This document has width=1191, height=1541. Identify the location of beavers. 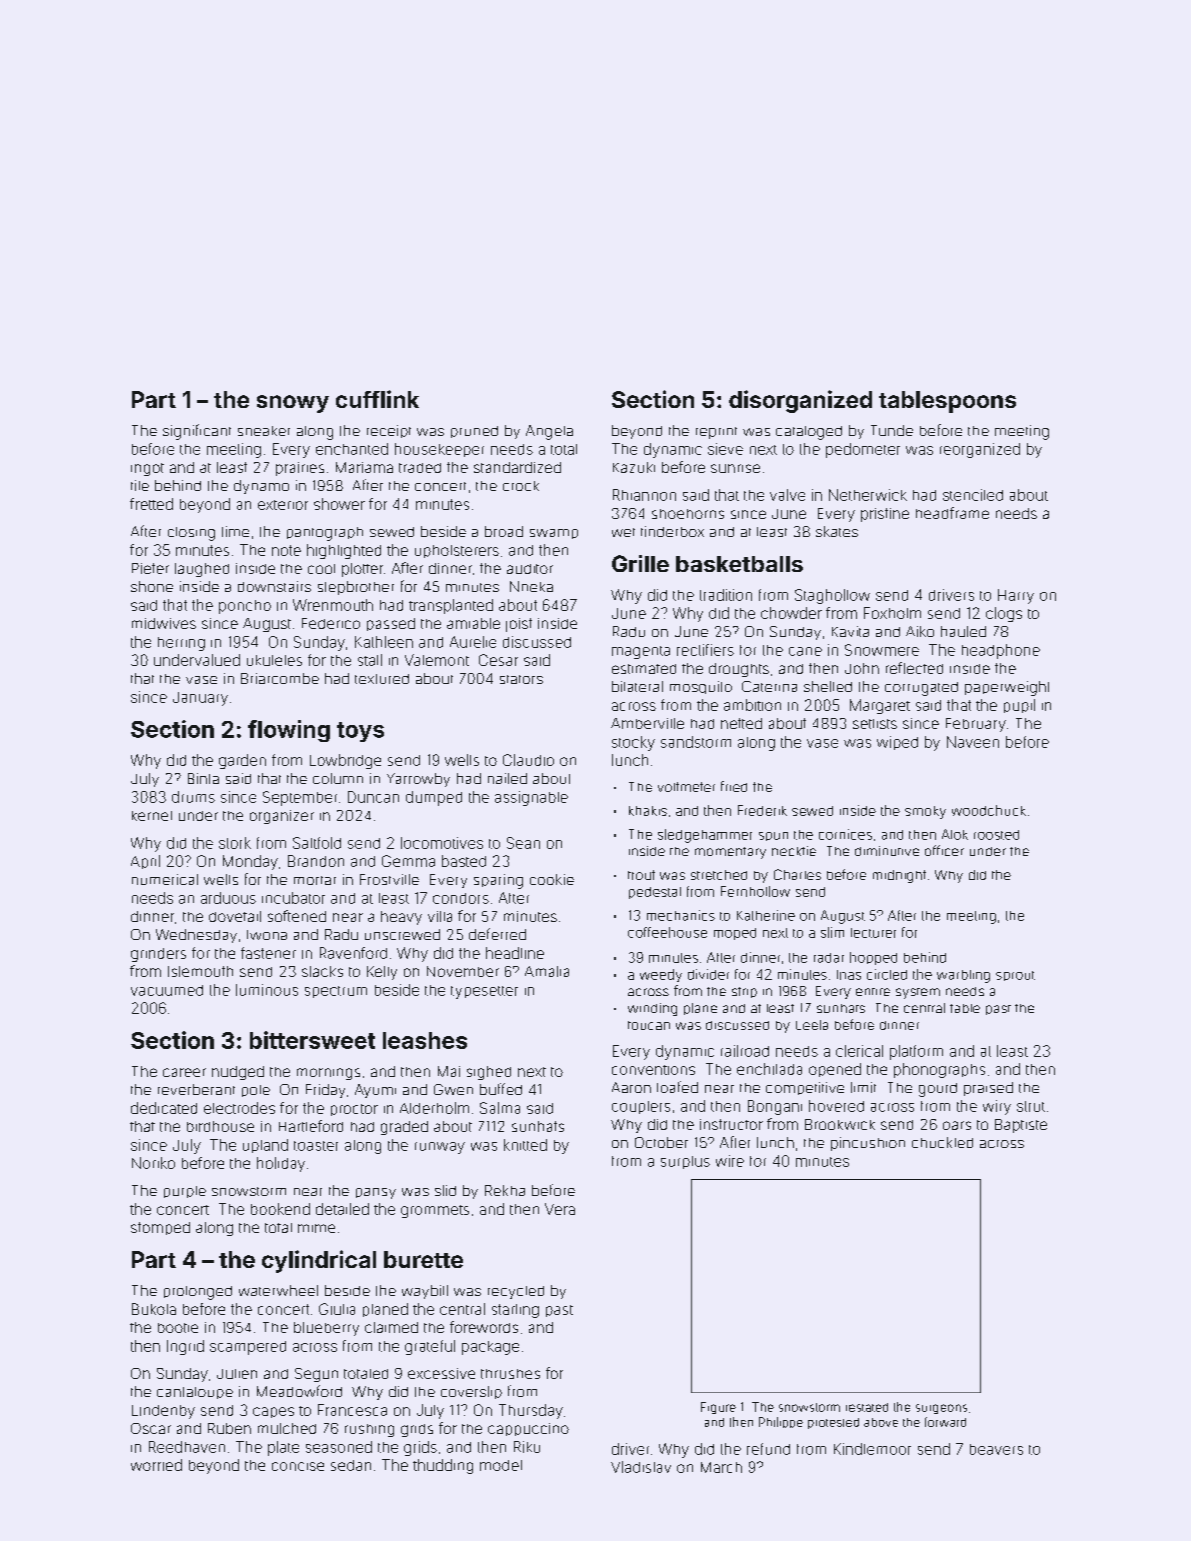
(996, 1449).
